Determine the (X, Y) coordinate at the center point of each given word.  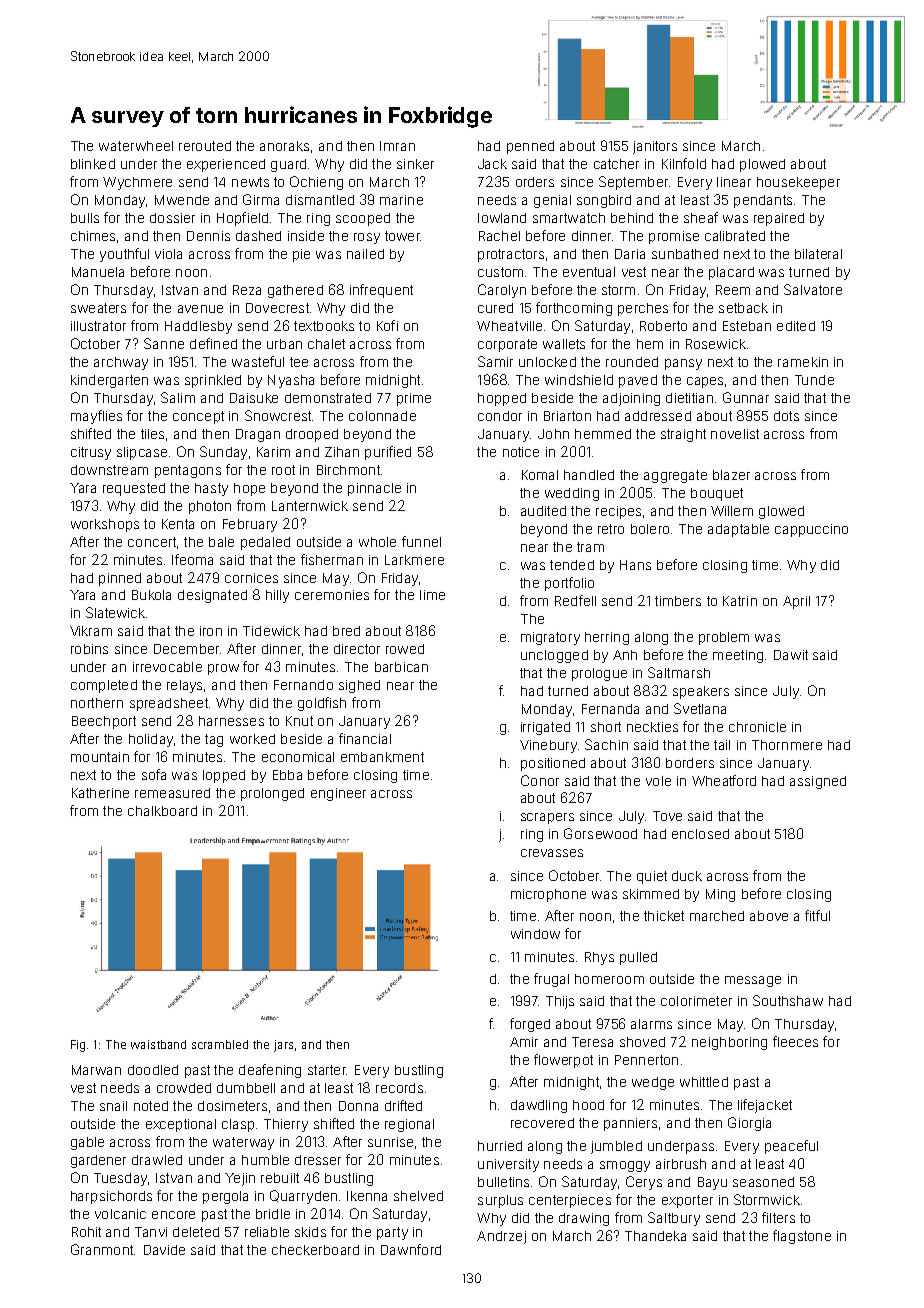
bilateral (818, 254)
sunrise (390, 1142)
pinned (120, 579)
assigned (818, 782)
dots (786, 416)
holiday (151, 740)
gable (87, 1143)
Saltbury (674, 1219)
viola (168, 254)
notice (521, 452)
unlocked (547, 362)
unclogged (554, 656)
